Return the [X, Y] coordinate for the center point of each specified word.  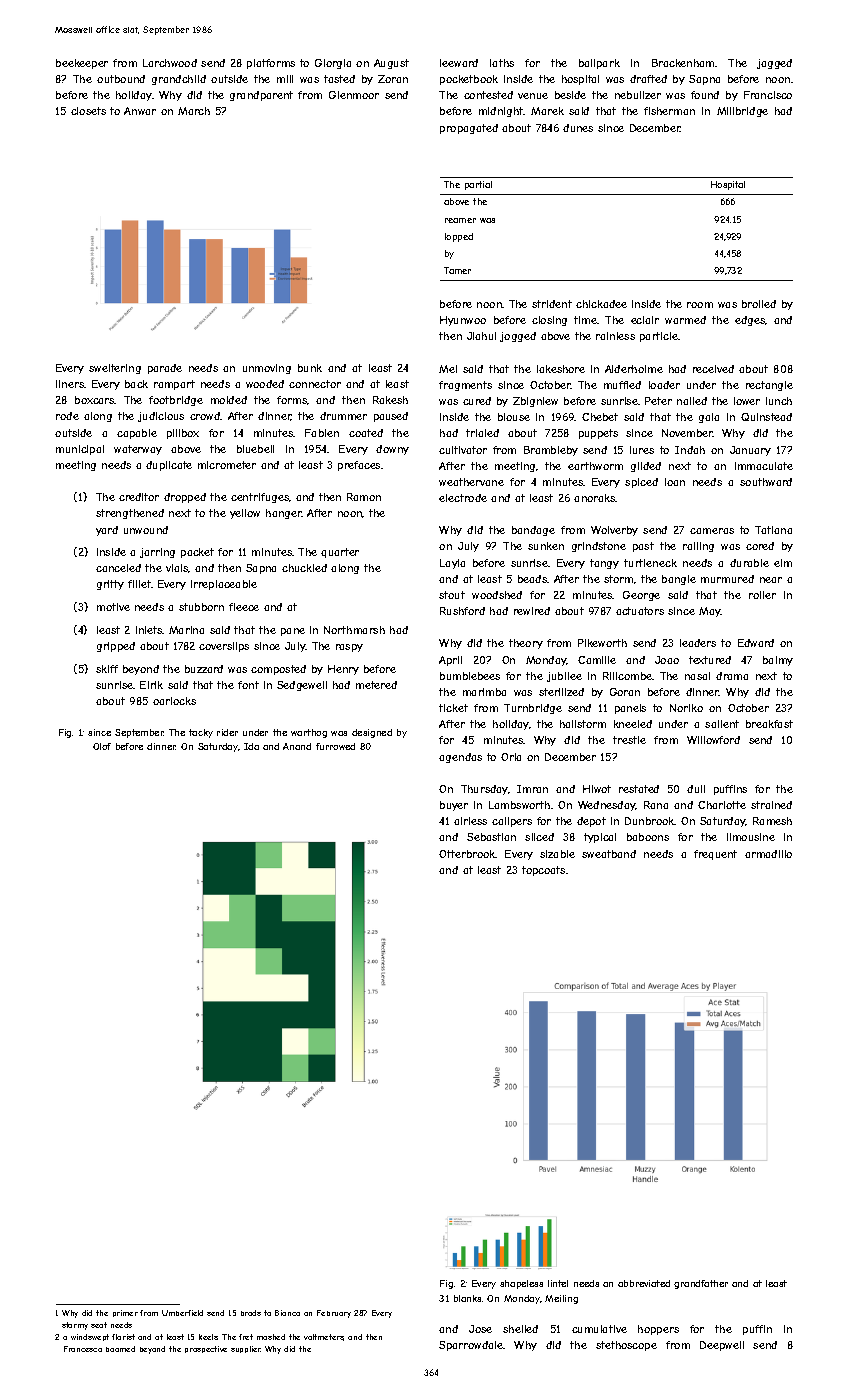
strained [771, 805]
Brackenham [683, 63]
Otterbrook [467, 854]
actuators [640, 611]
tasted [339, 79]
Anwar [140, 111]
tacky [201, 733]
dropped [185, 498]
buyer [454, 806]
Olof [102, 746]
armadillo [768, 854]
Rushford [462, 611]
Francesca [83, 1349]
